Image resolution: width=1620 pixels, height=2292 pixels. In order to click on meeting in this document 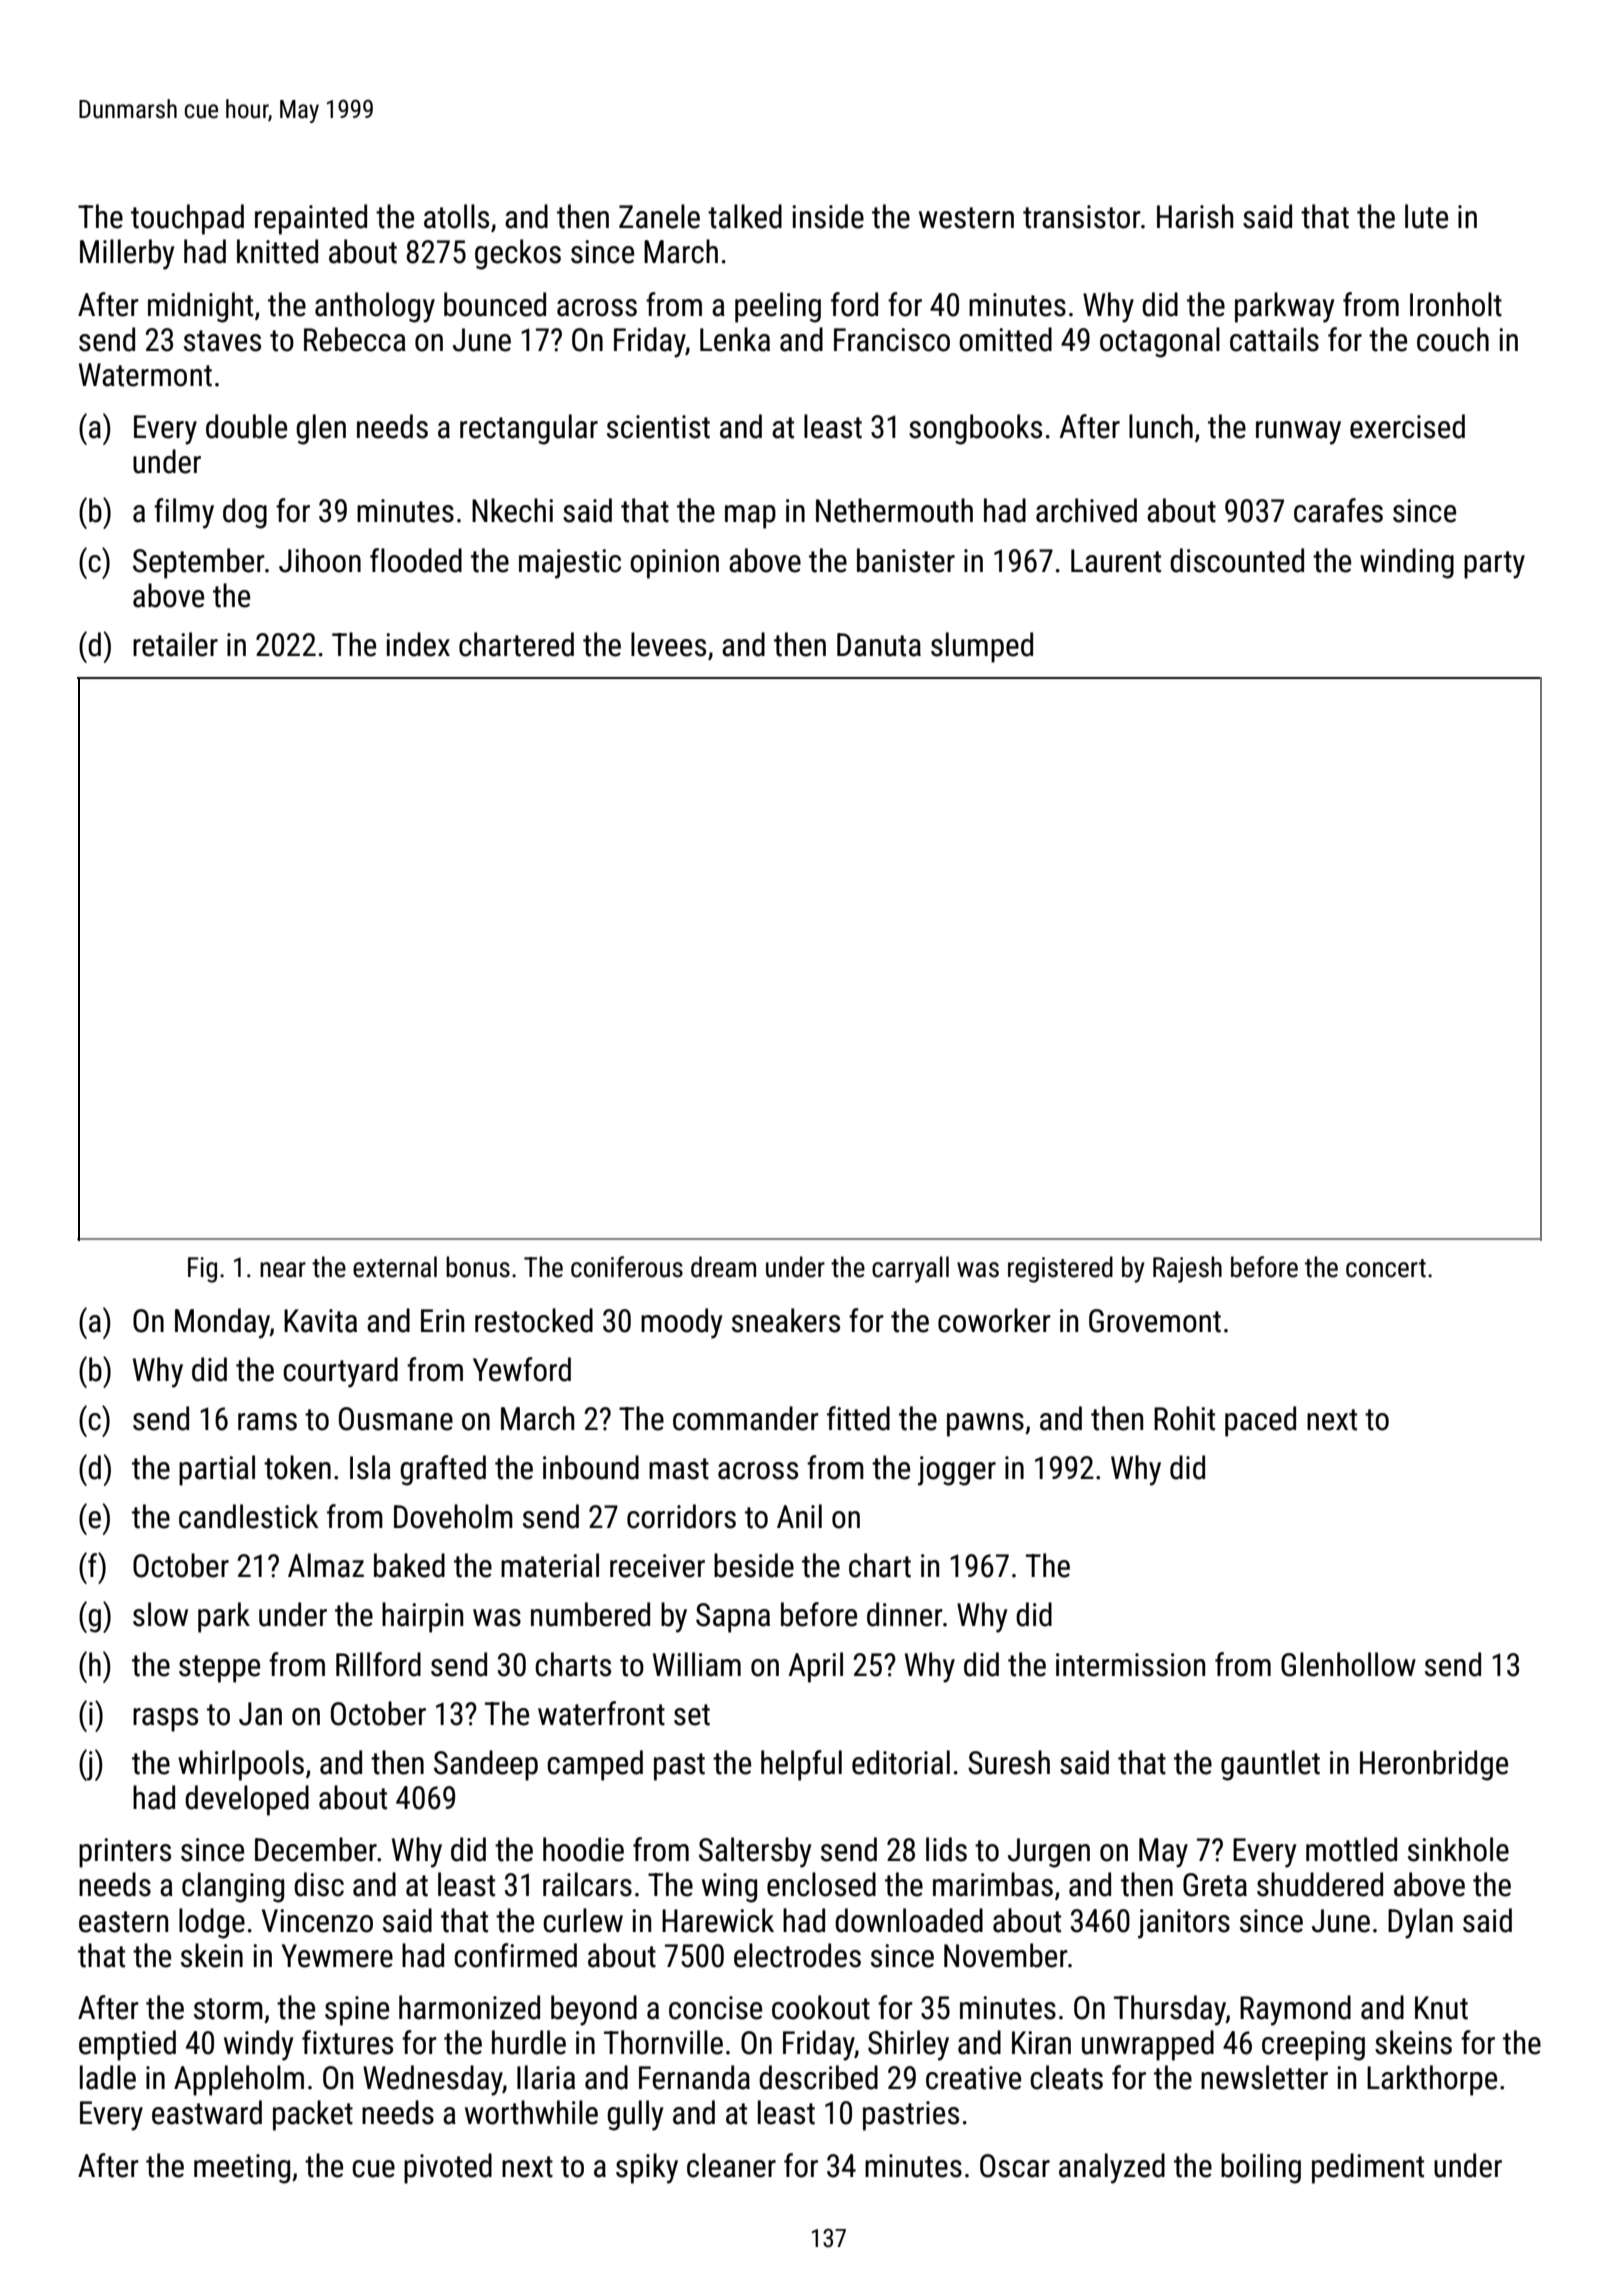, I will do `click(242, 2169)`.
